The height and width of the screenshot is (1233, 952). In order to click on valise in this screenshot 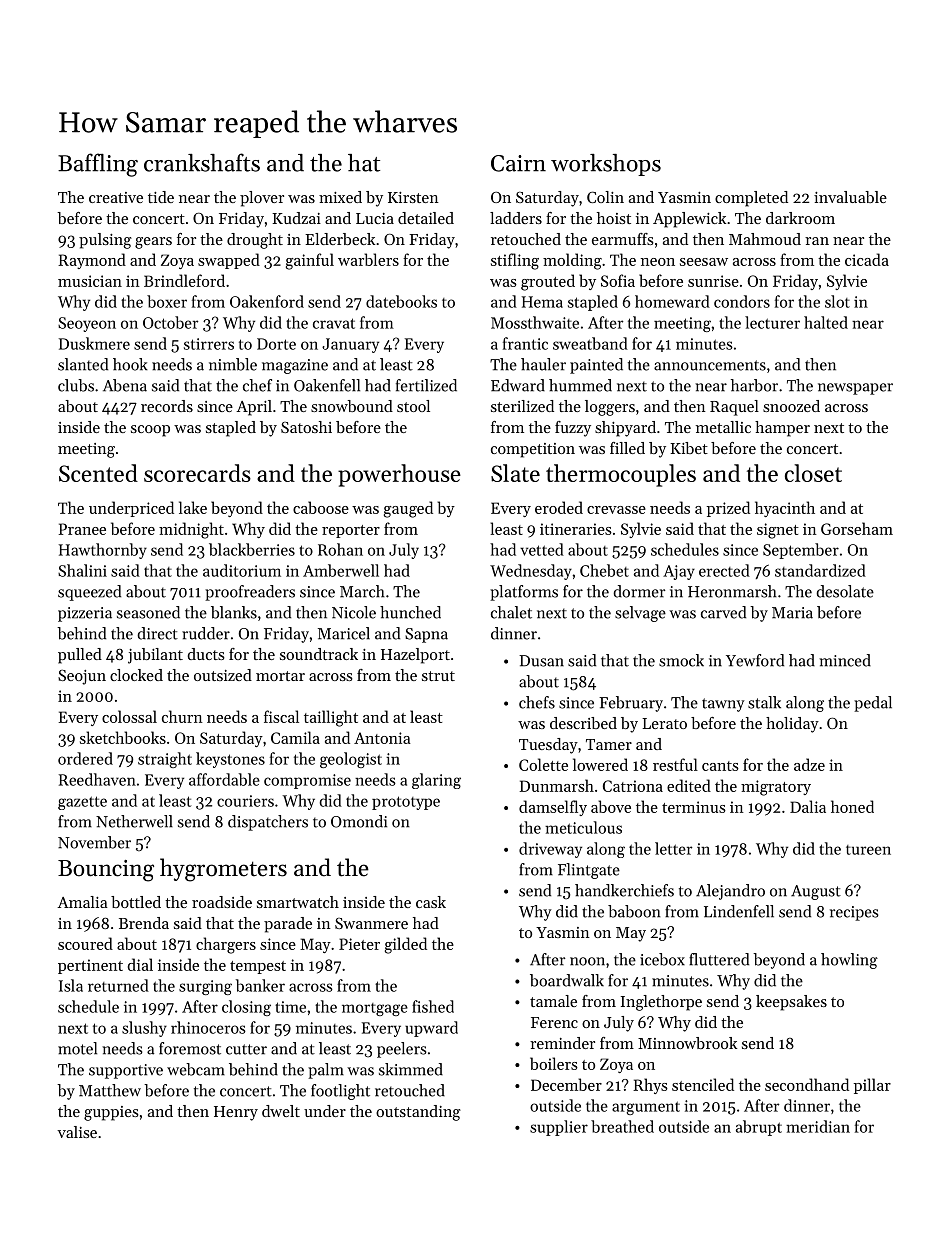, I will do `click(77, 1132)`.
